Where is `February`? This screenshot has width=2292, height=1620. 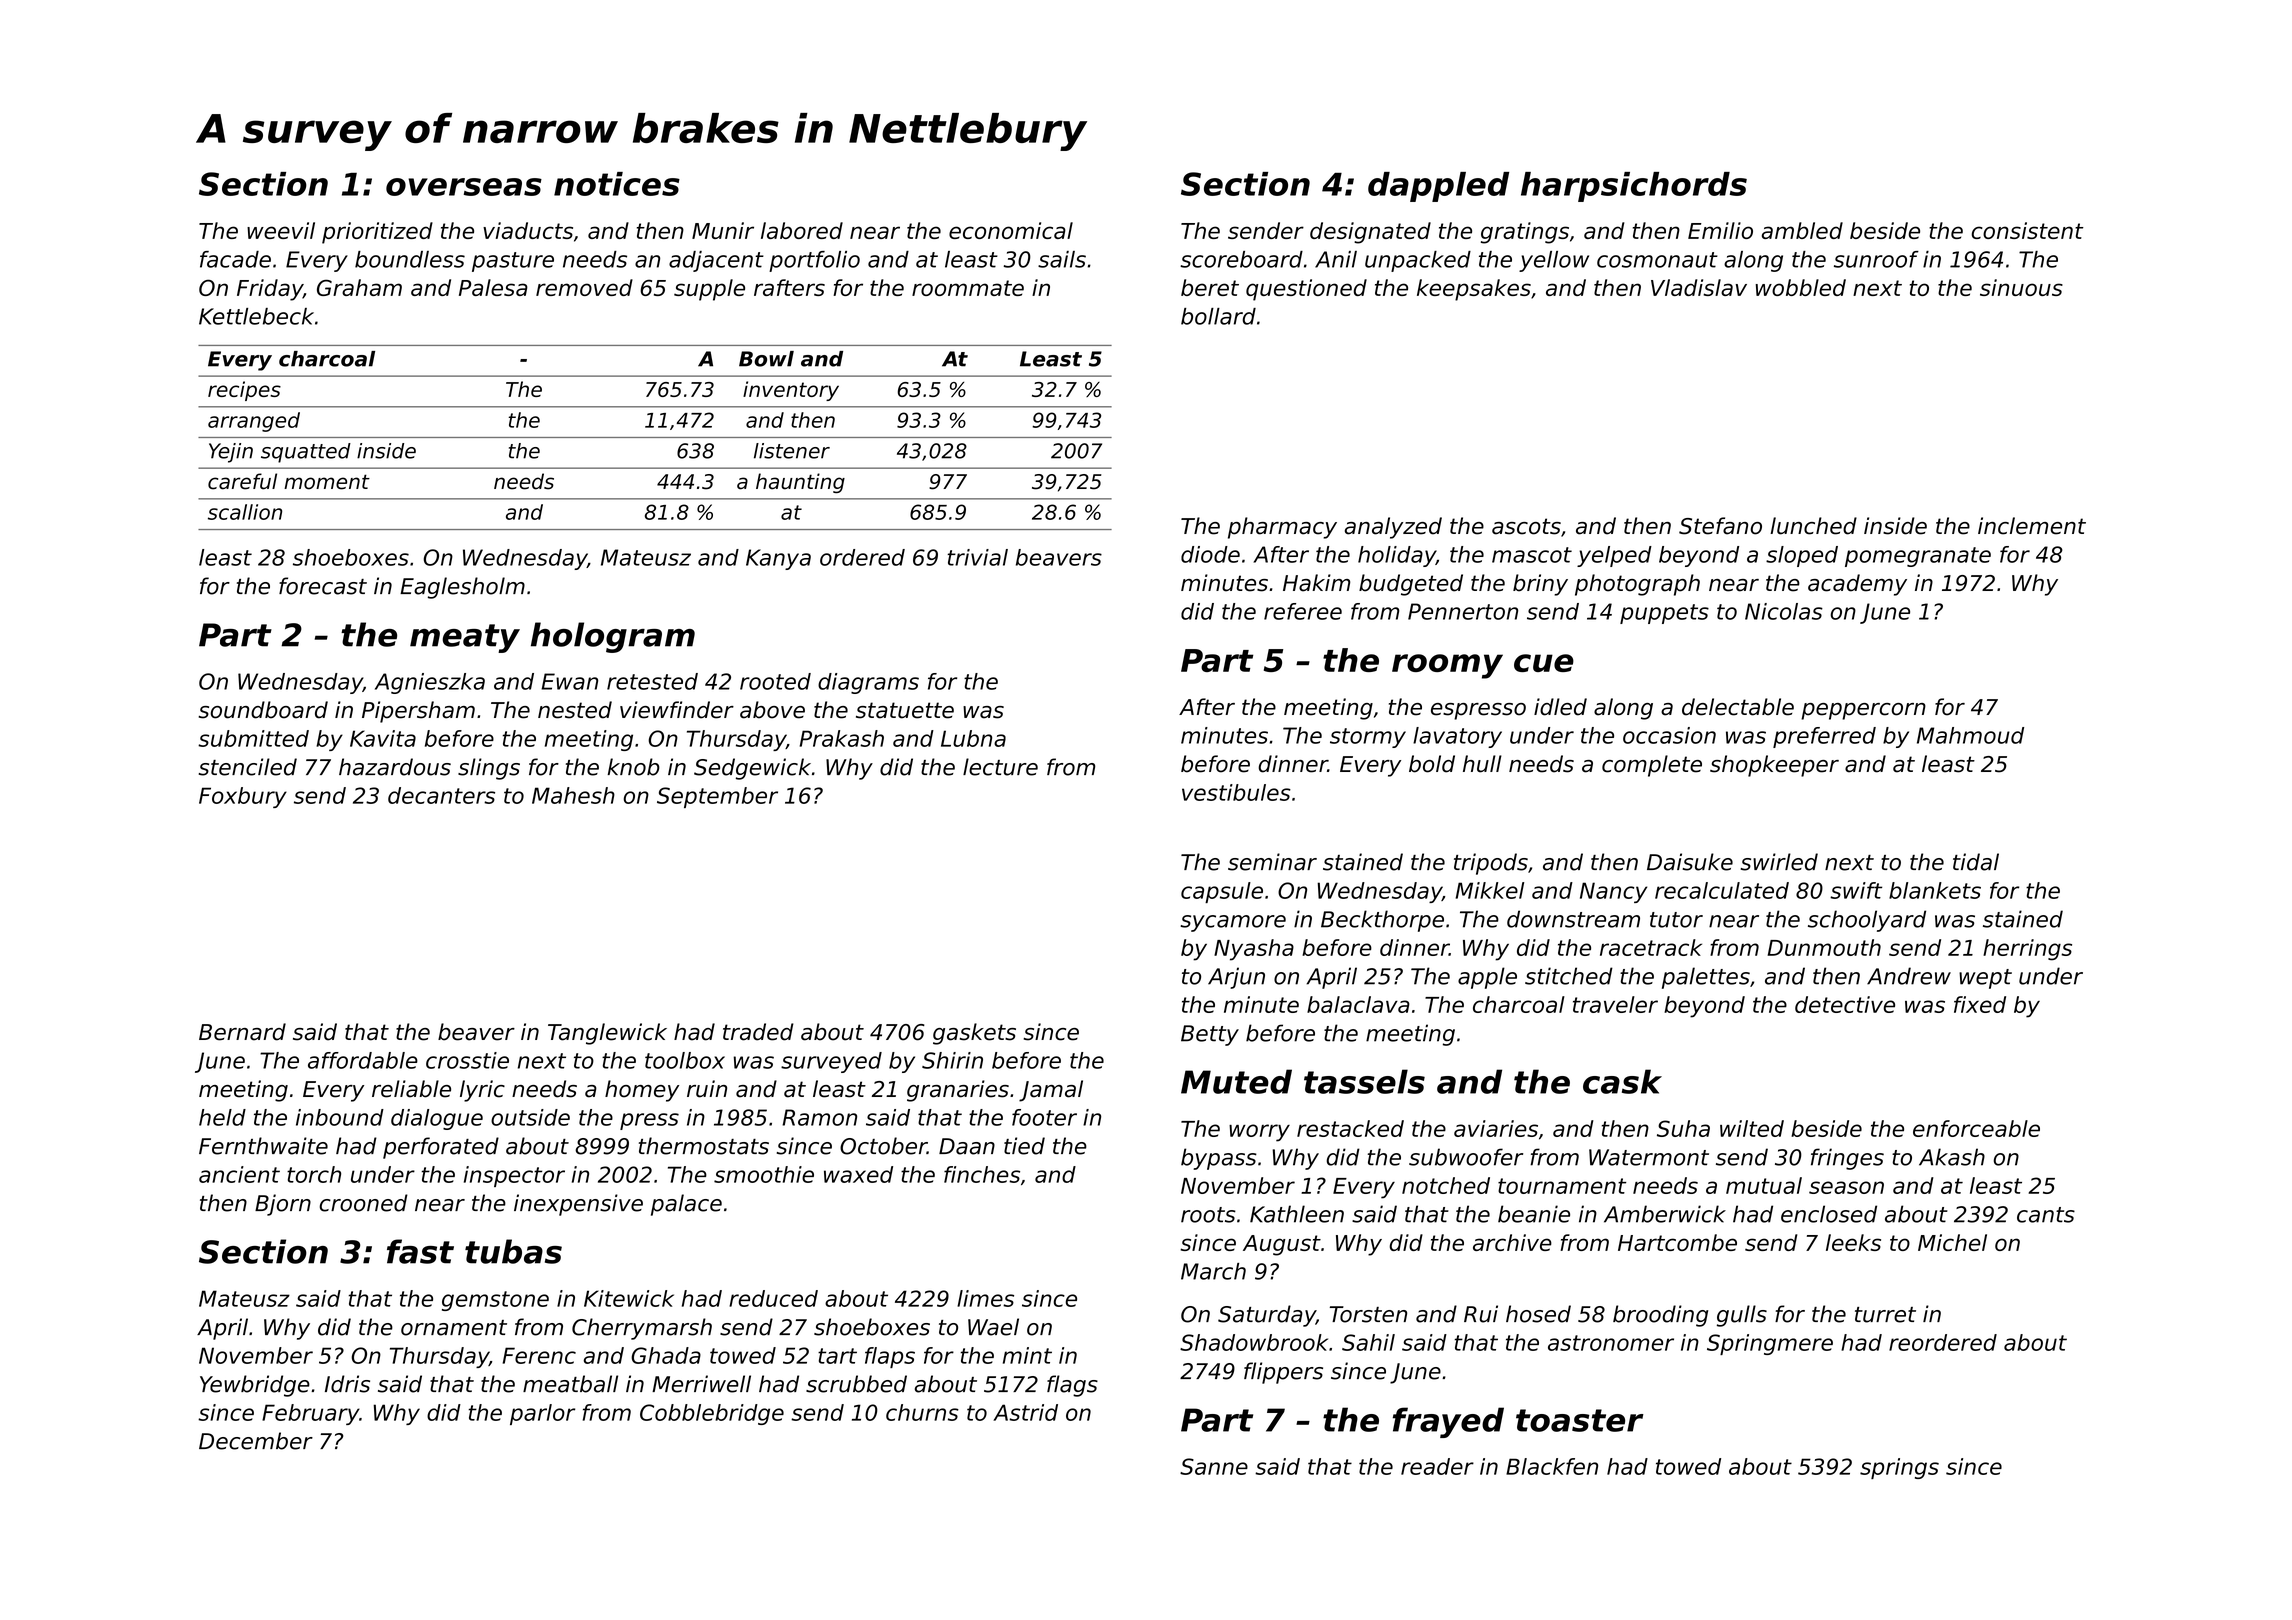 February is located at coordinates (310, 1414).
